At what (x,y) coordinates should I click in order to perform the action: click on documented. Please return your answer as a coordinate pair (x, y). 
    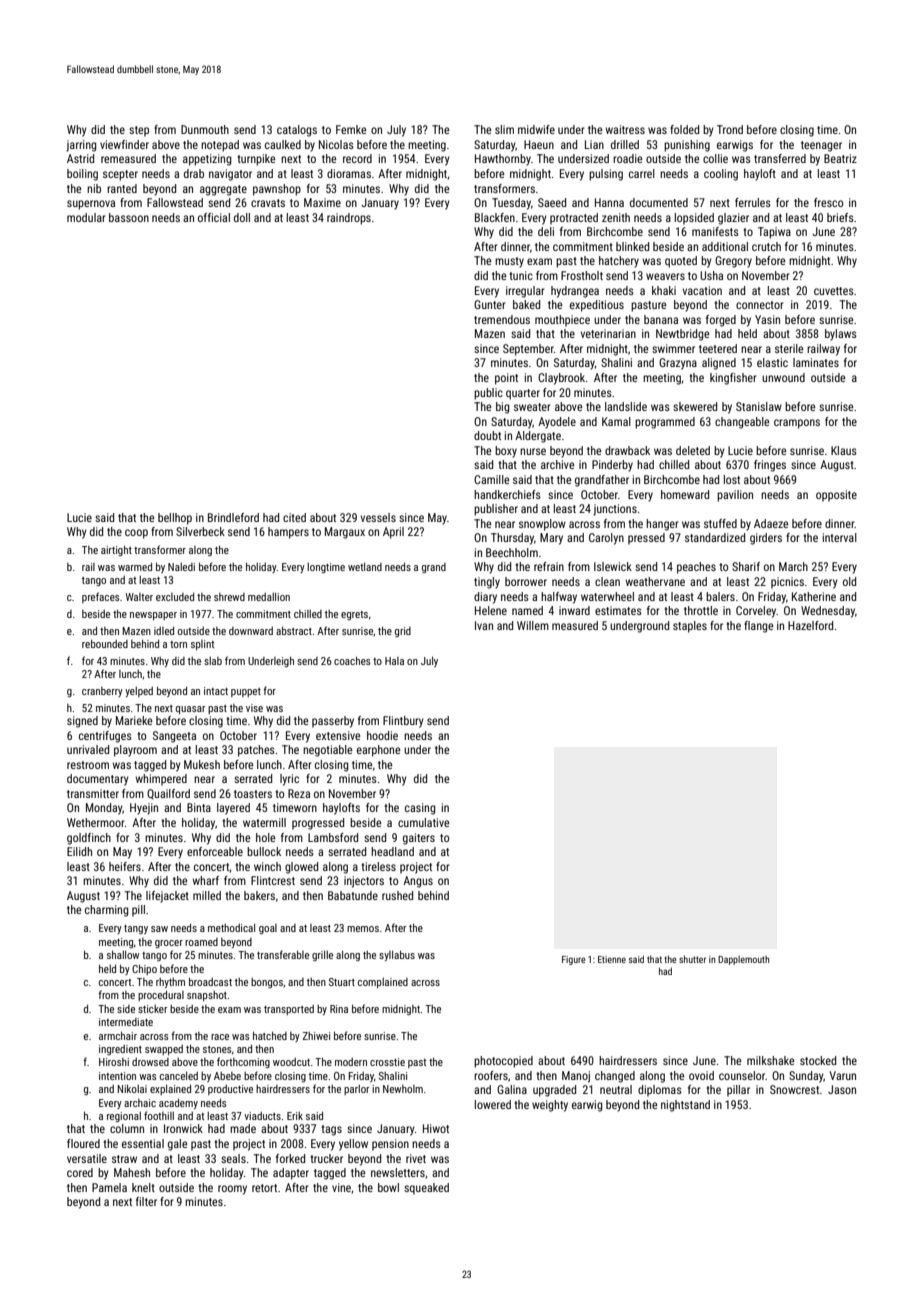
    Looking at the image, I should click on (659, 202).
